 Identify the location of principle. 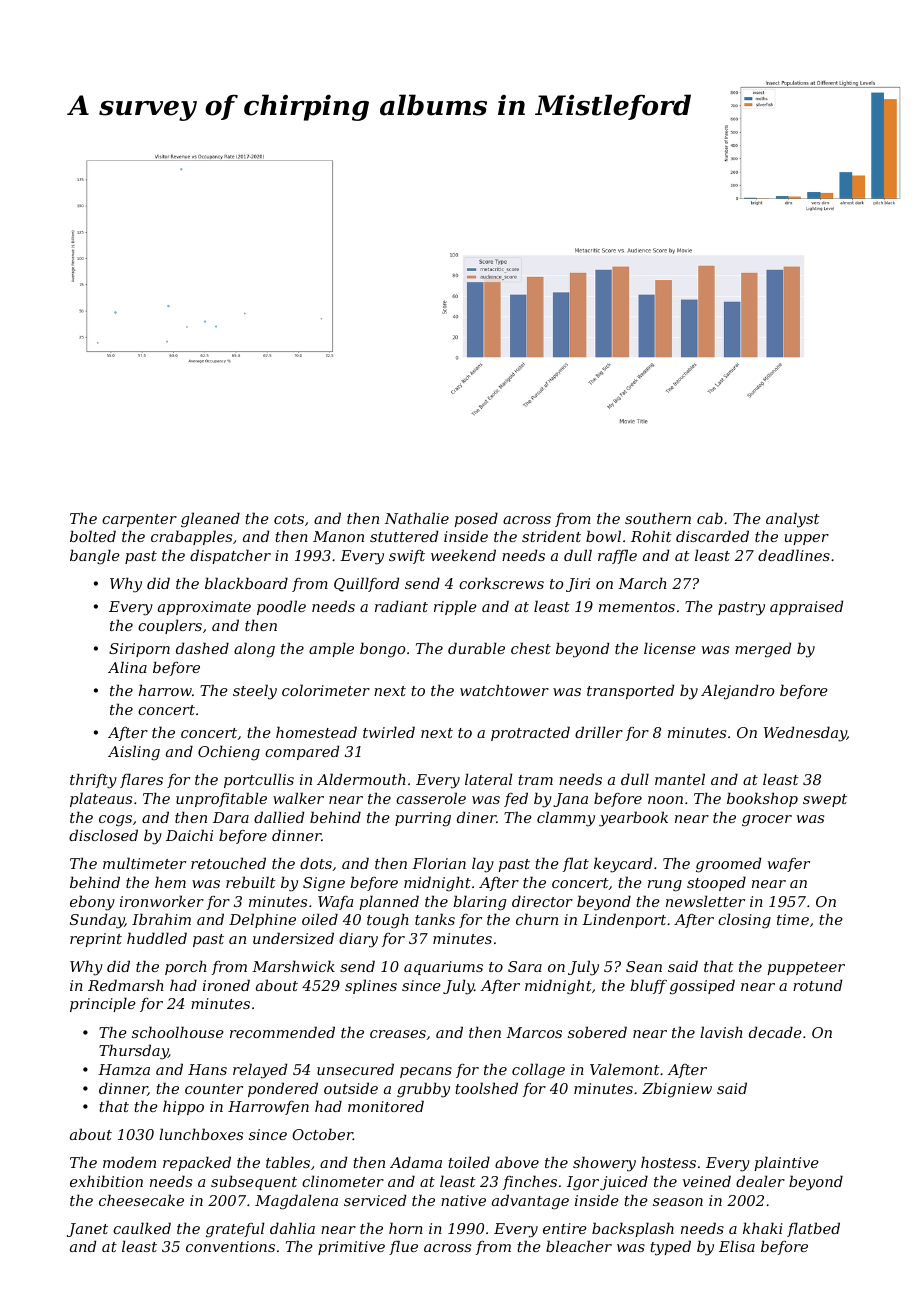
(103, 1004).
